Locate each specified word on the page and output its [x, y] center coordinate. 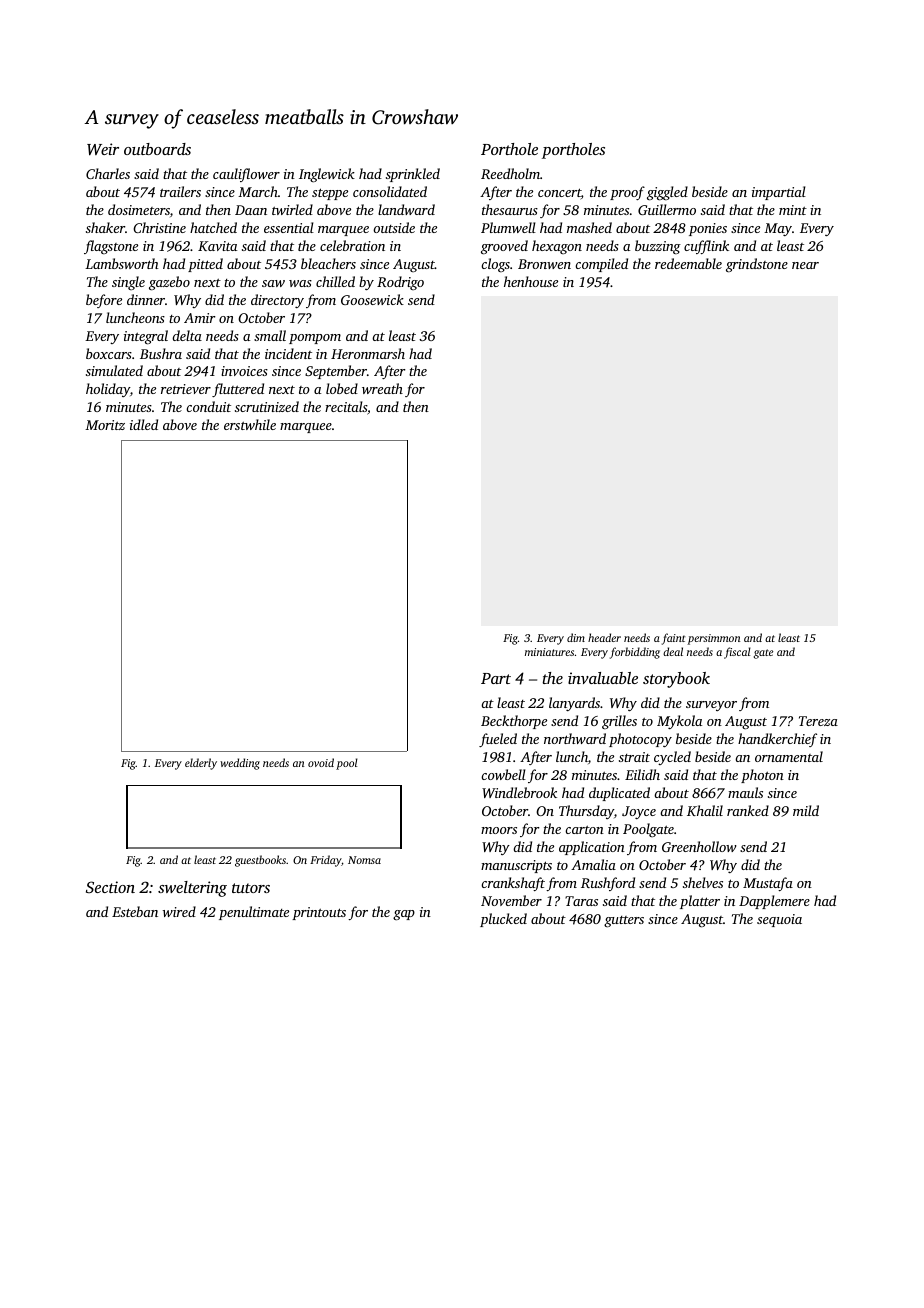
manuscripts [516, 866]
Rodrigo [400, 283]
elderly [201, 764]
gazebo [169, 283]
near [805, 265]
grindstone [757, 265]
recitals [346, 406]
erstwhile [250, 424]
